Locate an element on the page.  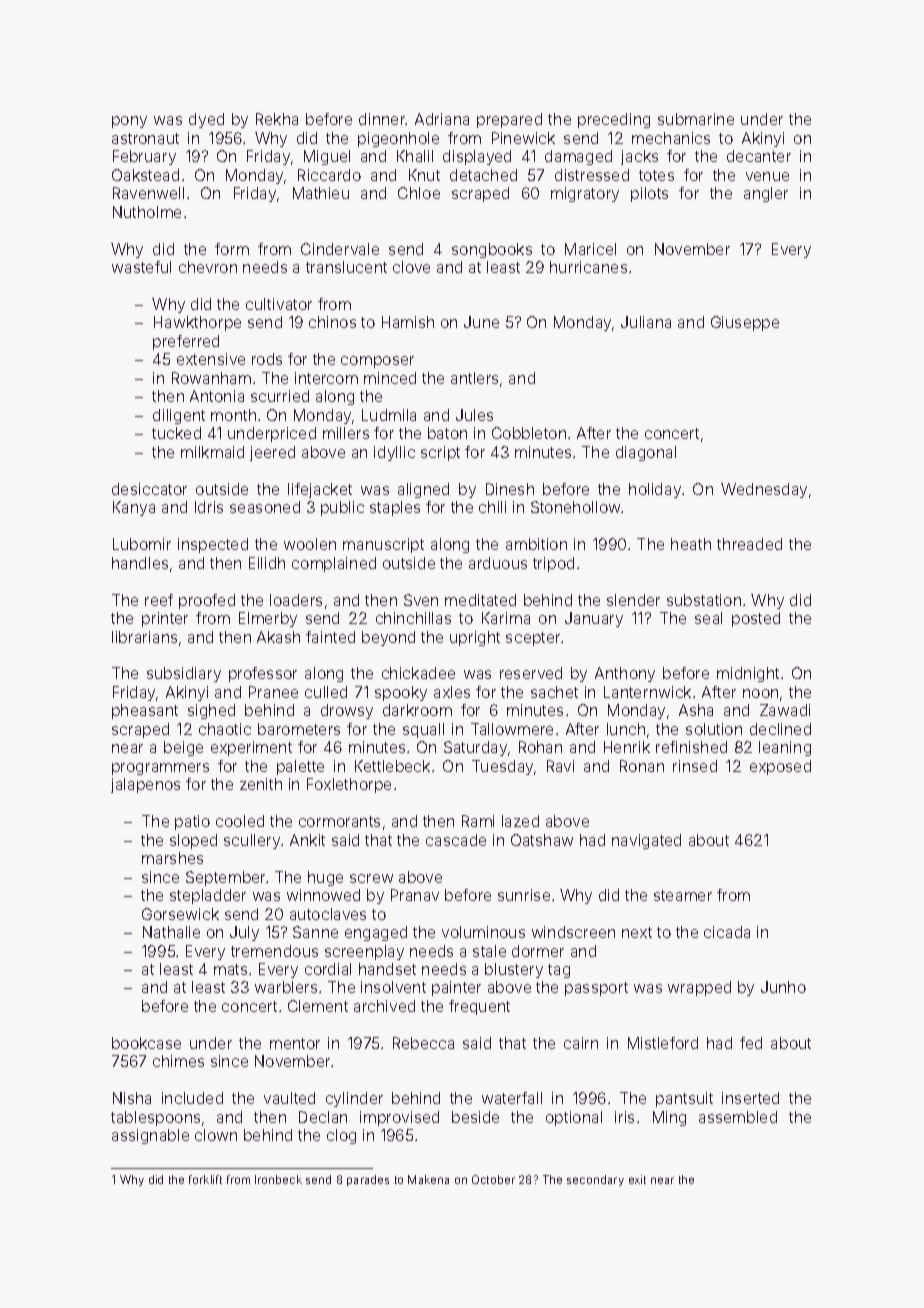
submarine is located at coordinates (696, 119).
